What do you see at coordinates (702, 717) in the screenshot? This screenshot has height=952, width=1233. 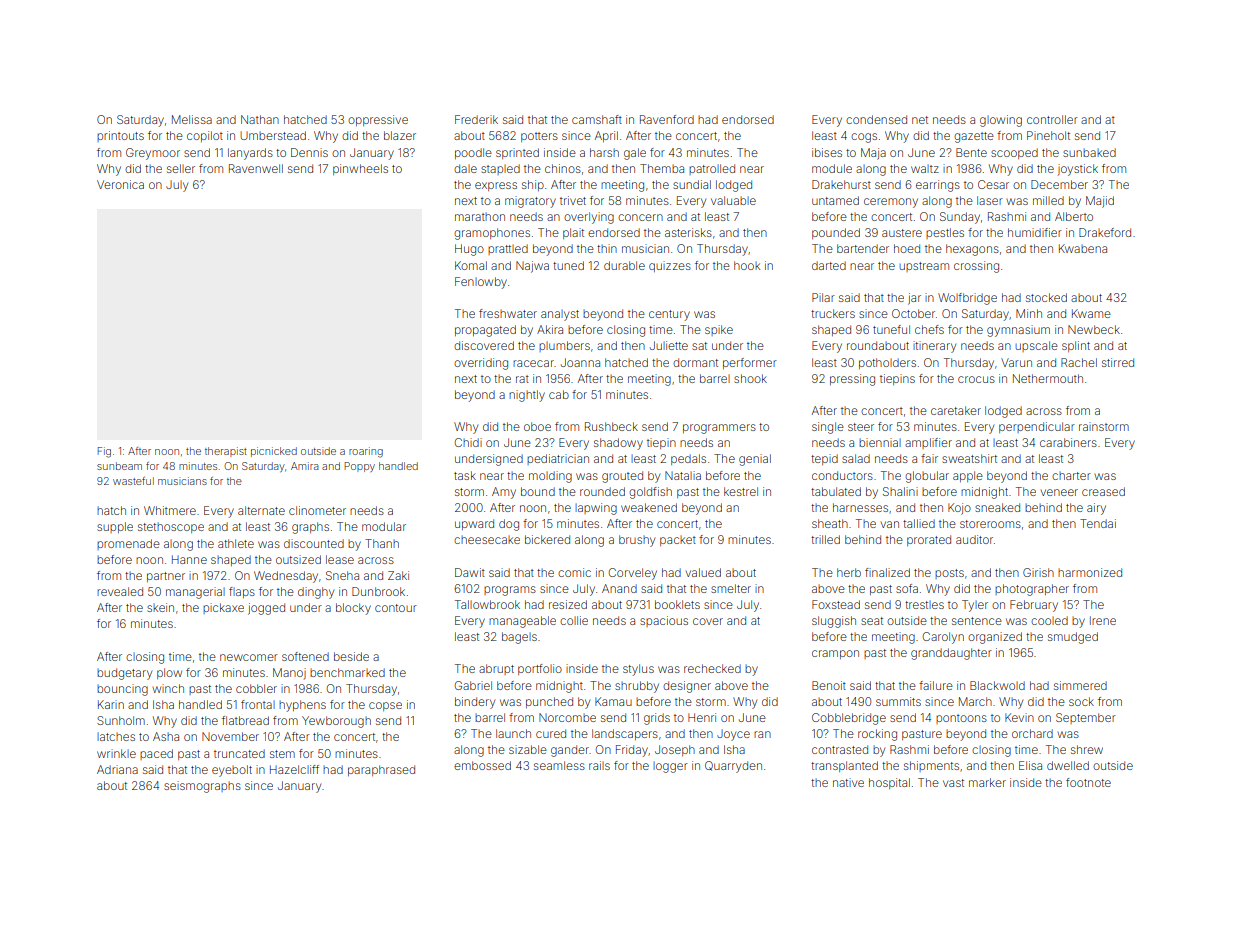 I see `Henri` at bounding box center [702, 717].
